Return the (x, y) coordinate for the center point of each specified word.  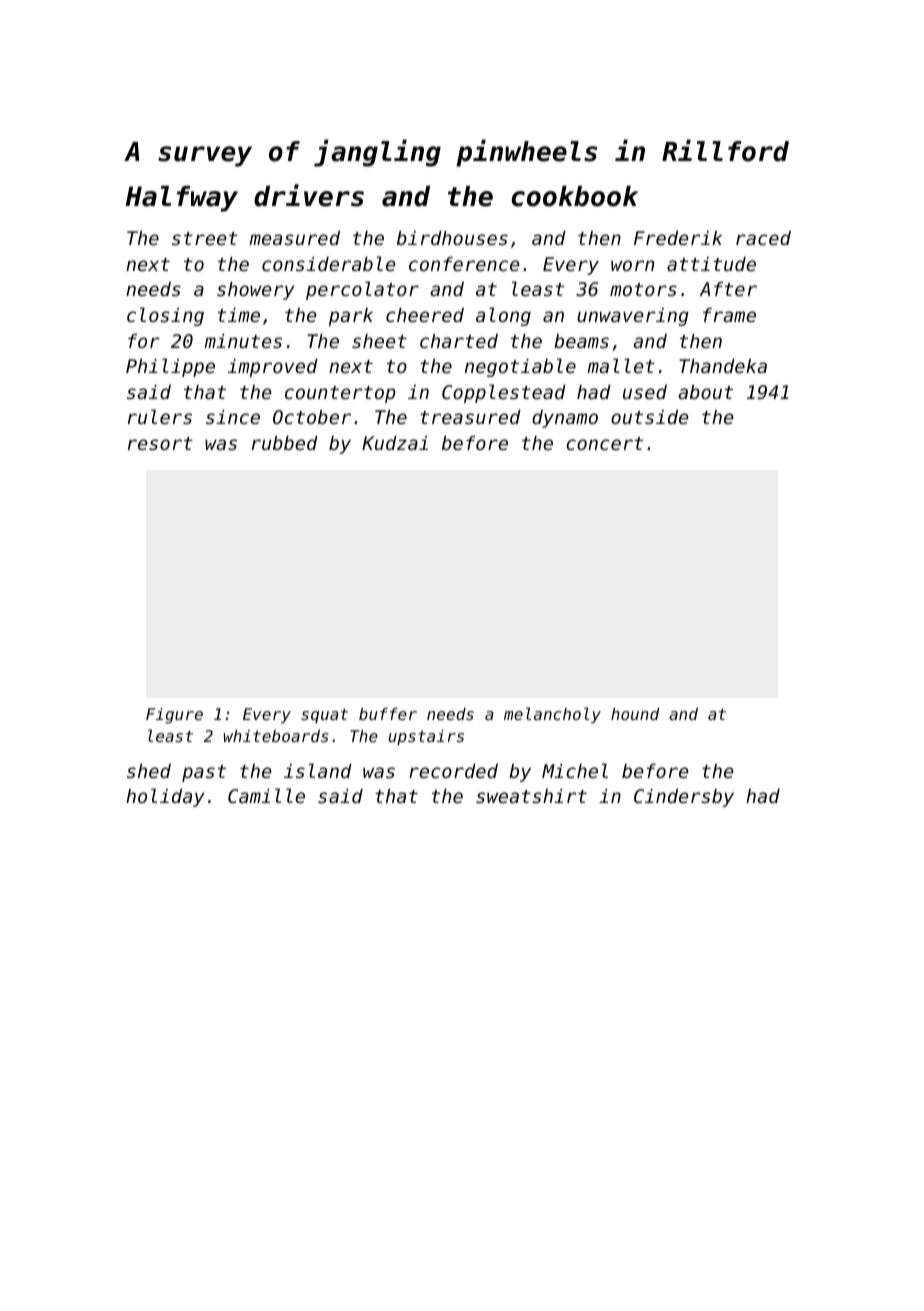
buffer (388, 714)
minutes (243, 341)
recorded (453, 771)
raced (763, 238)
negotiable (520, 367)
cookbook (575, 196)
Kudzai (395, 443)
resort (160, 443)
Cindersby (684, 798)
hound (635, 714)
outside (650, 417)
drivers (309, 195)
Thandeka (723, 366)
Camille (266, 795)
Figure (174, 716)
